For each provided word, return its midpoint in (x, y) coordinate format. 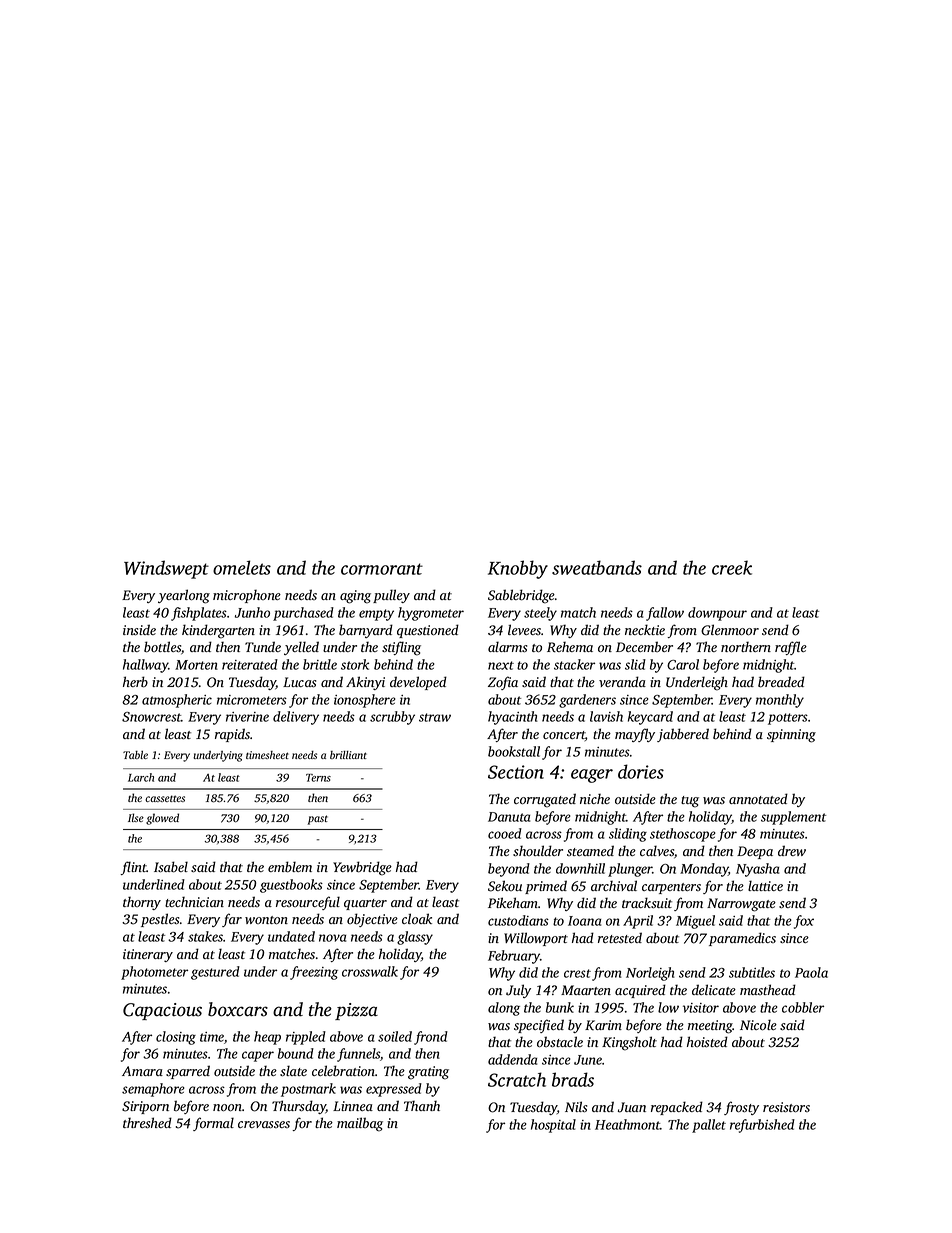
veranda (622, 681)
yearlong (184, 596)
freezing (314, 973)
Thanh (422, 1105)
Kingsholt (629, 1043)
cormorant (382, 569)
